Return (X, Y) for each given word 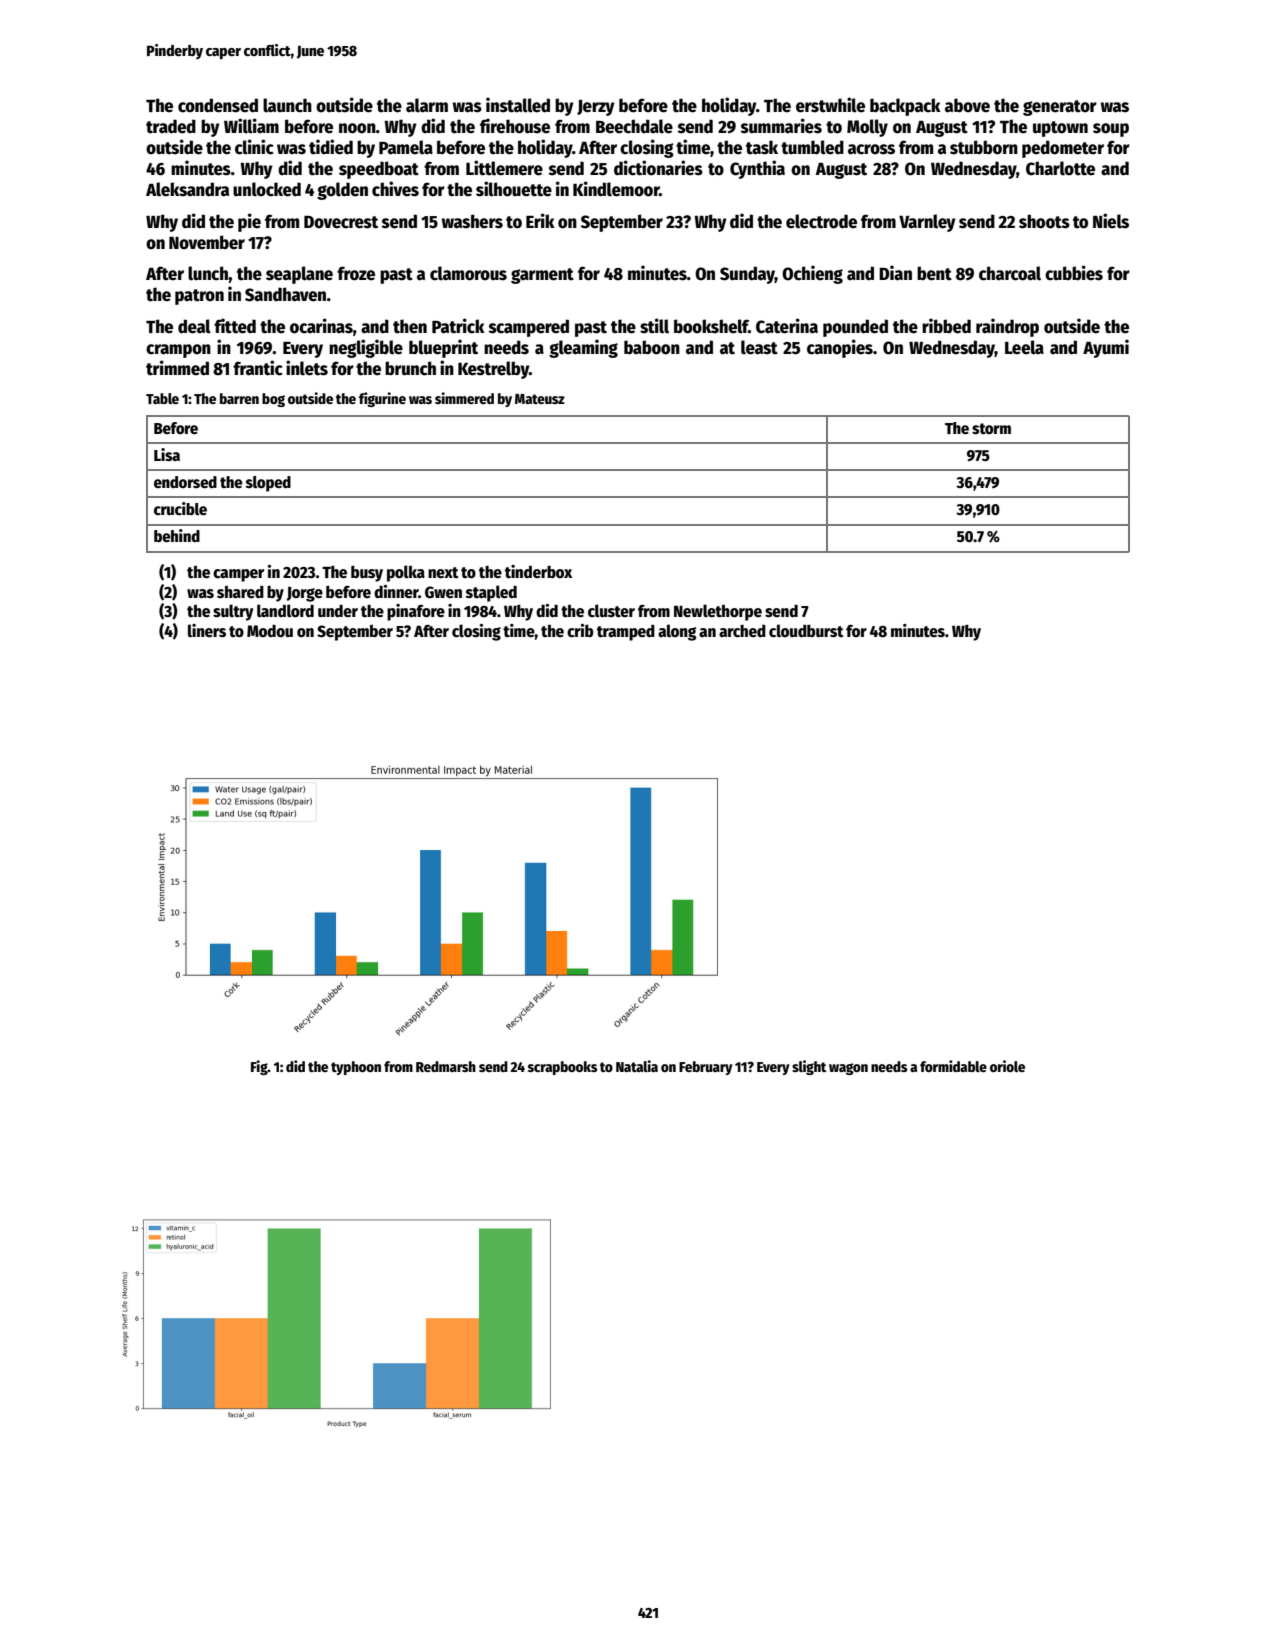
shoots (1044, 221)
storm (991, 428)
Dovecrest (341, 222)
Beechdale (634, 126)
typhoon (356, 1068)
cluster (611, 610)
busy (367, 573)
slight (809, 1067)
